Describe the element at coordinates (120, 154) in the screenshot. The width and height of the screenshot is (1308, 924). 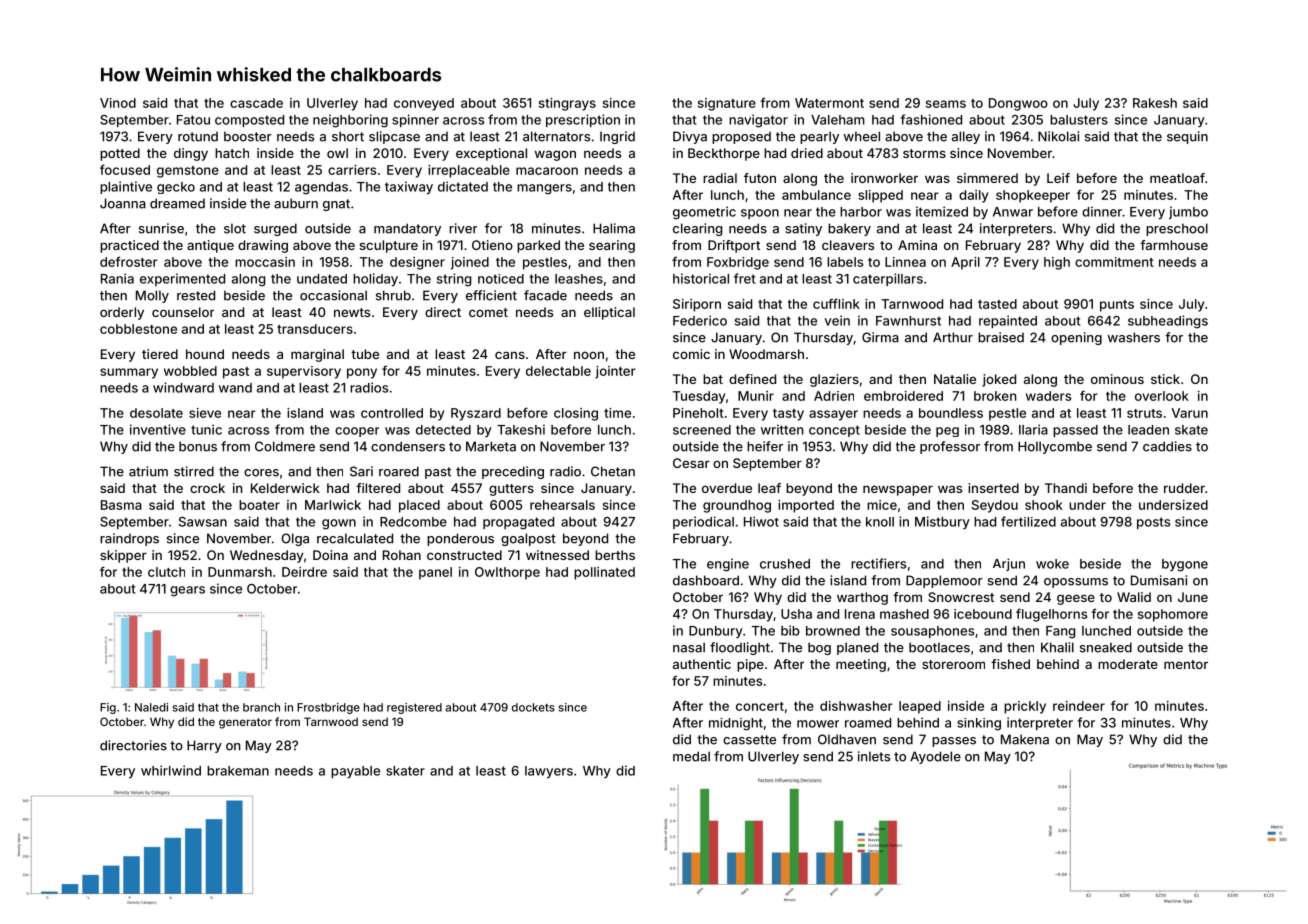
I see `potted` at that location.
